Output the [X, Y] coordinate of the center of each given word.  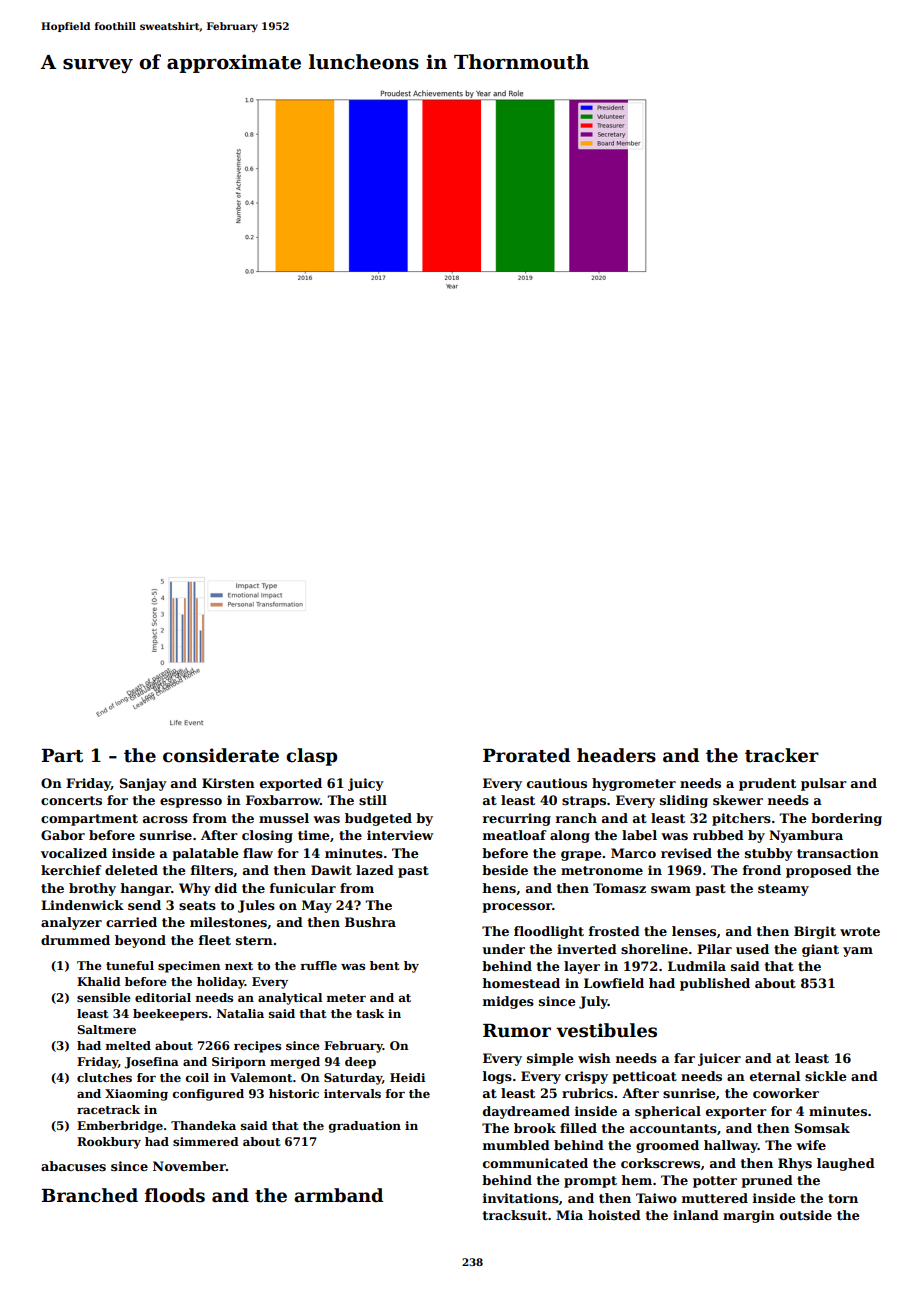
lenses [694, 931]
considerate [221, 755]
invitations [521, 1198]
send [144, 905]
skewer [738, 800]
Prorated [526, 755]
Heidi [407, 1077]
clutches [104, 1077]
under [503, 949]
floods [175, 1195]
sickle [826, 1076]
